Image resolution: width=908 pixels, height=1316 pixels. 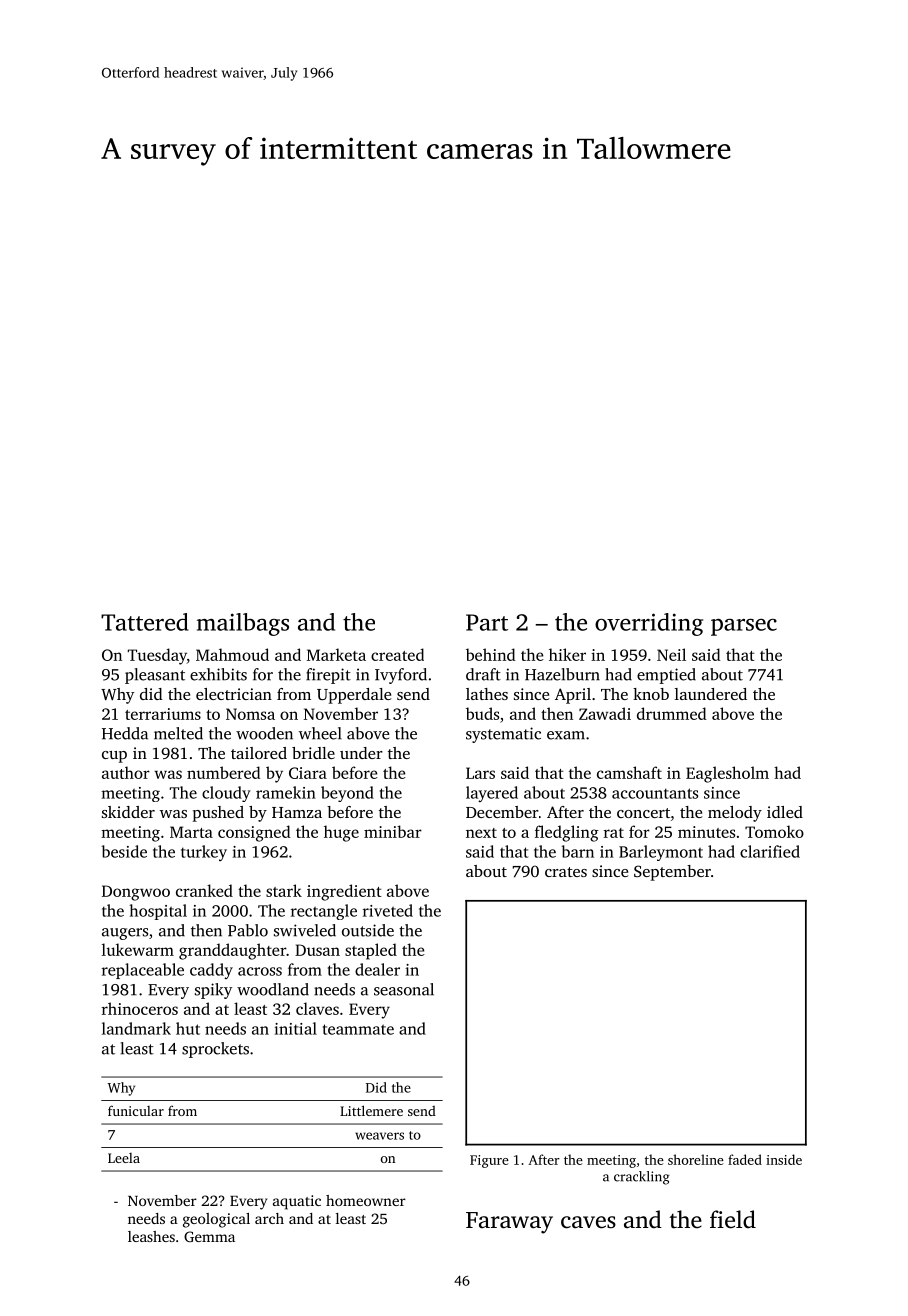 What do you see at coordinates (209, 1236) in the image?
I see `Gemma` at bounding box center [209, 1236].
